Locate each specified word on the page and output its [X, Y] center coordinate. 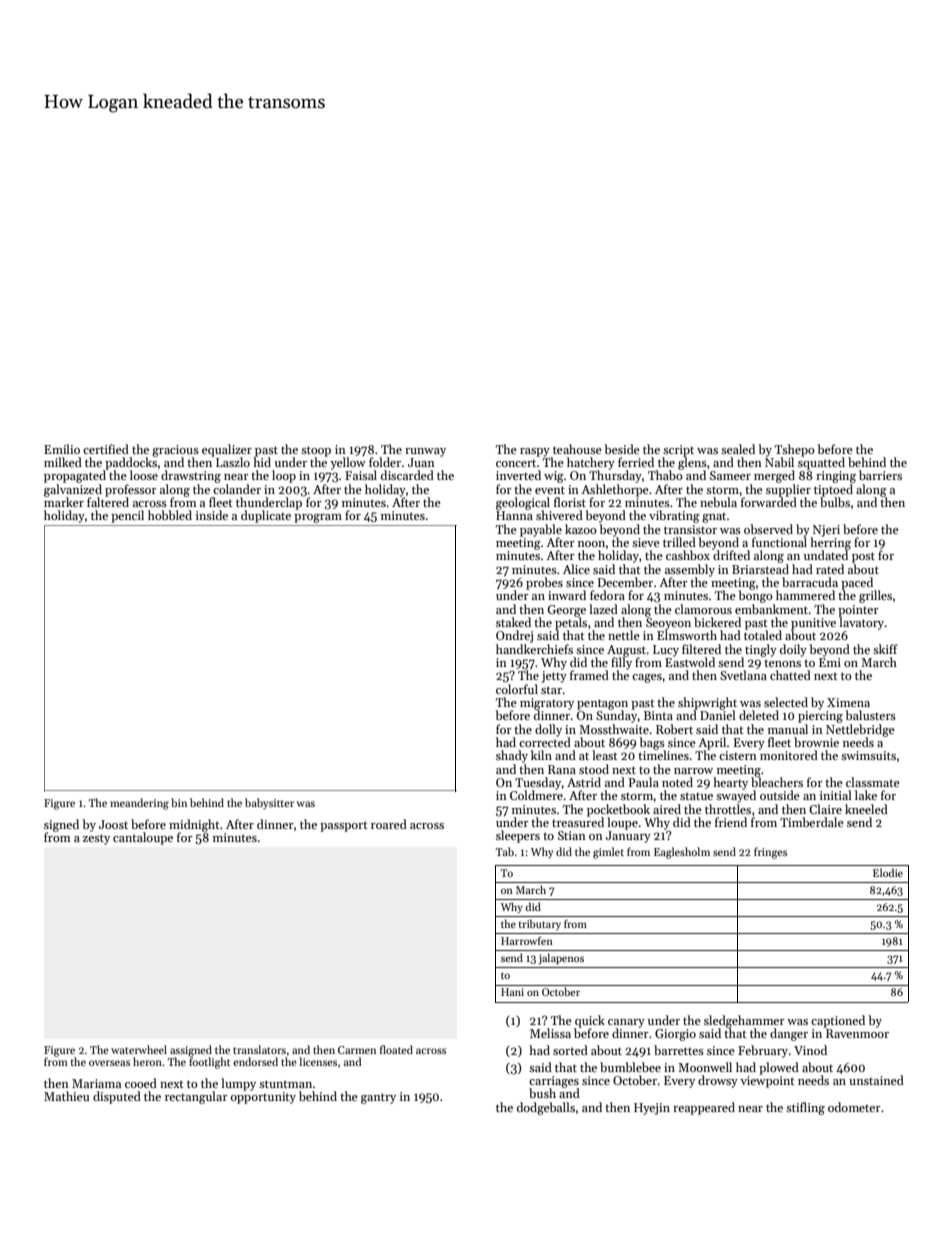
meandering [139, 804]
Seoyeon [668, 624]
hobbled [170, 515]
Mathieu [66, 1096]
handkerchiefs [534, 649]
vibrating [674, 516]
